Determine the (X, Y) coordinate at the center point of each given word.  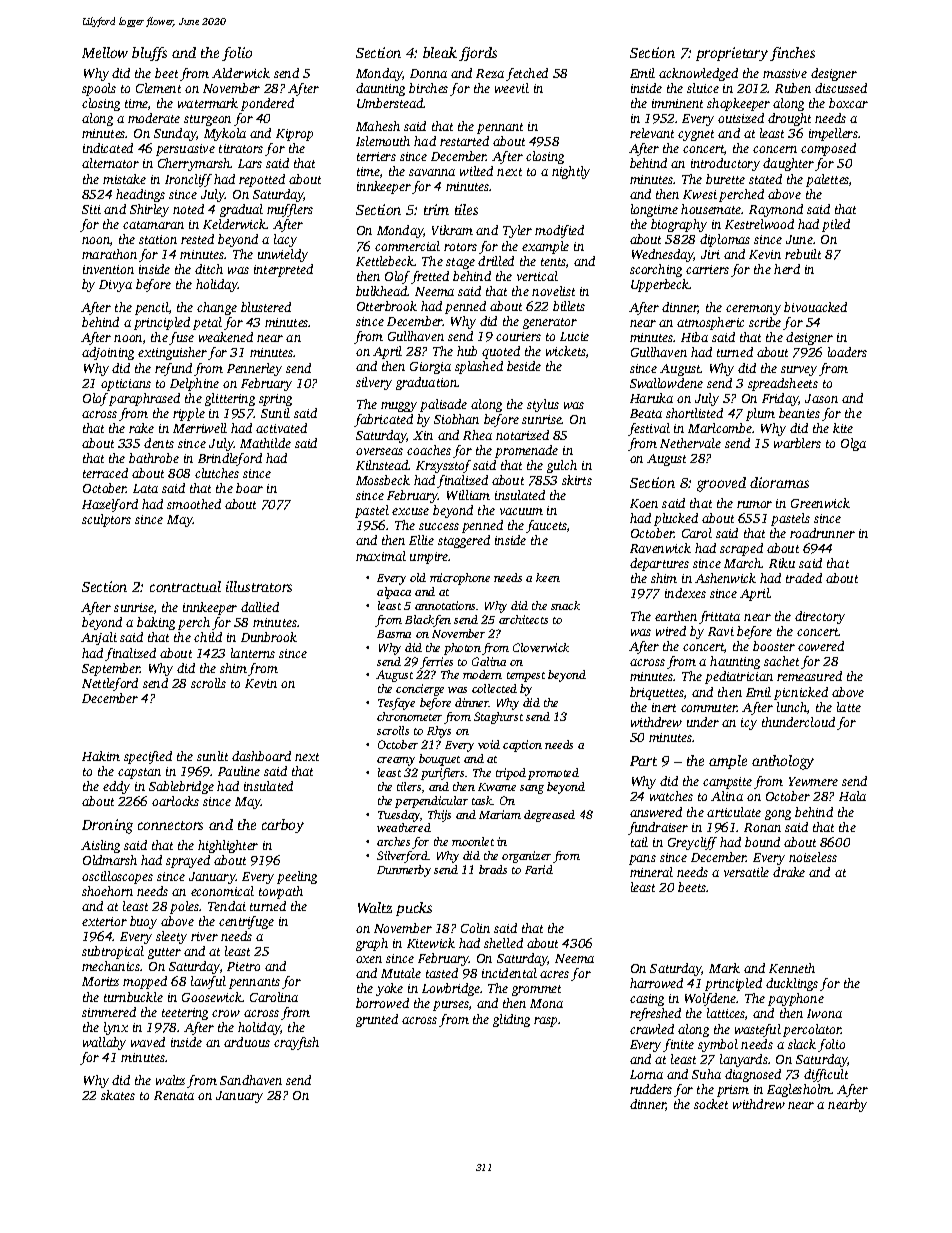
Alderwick (241, 73)
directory (820, 617)
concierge (420, 690)
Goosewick (212, 997)
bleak (440, 52)
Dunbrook (269, 637)
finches (792, 54)
